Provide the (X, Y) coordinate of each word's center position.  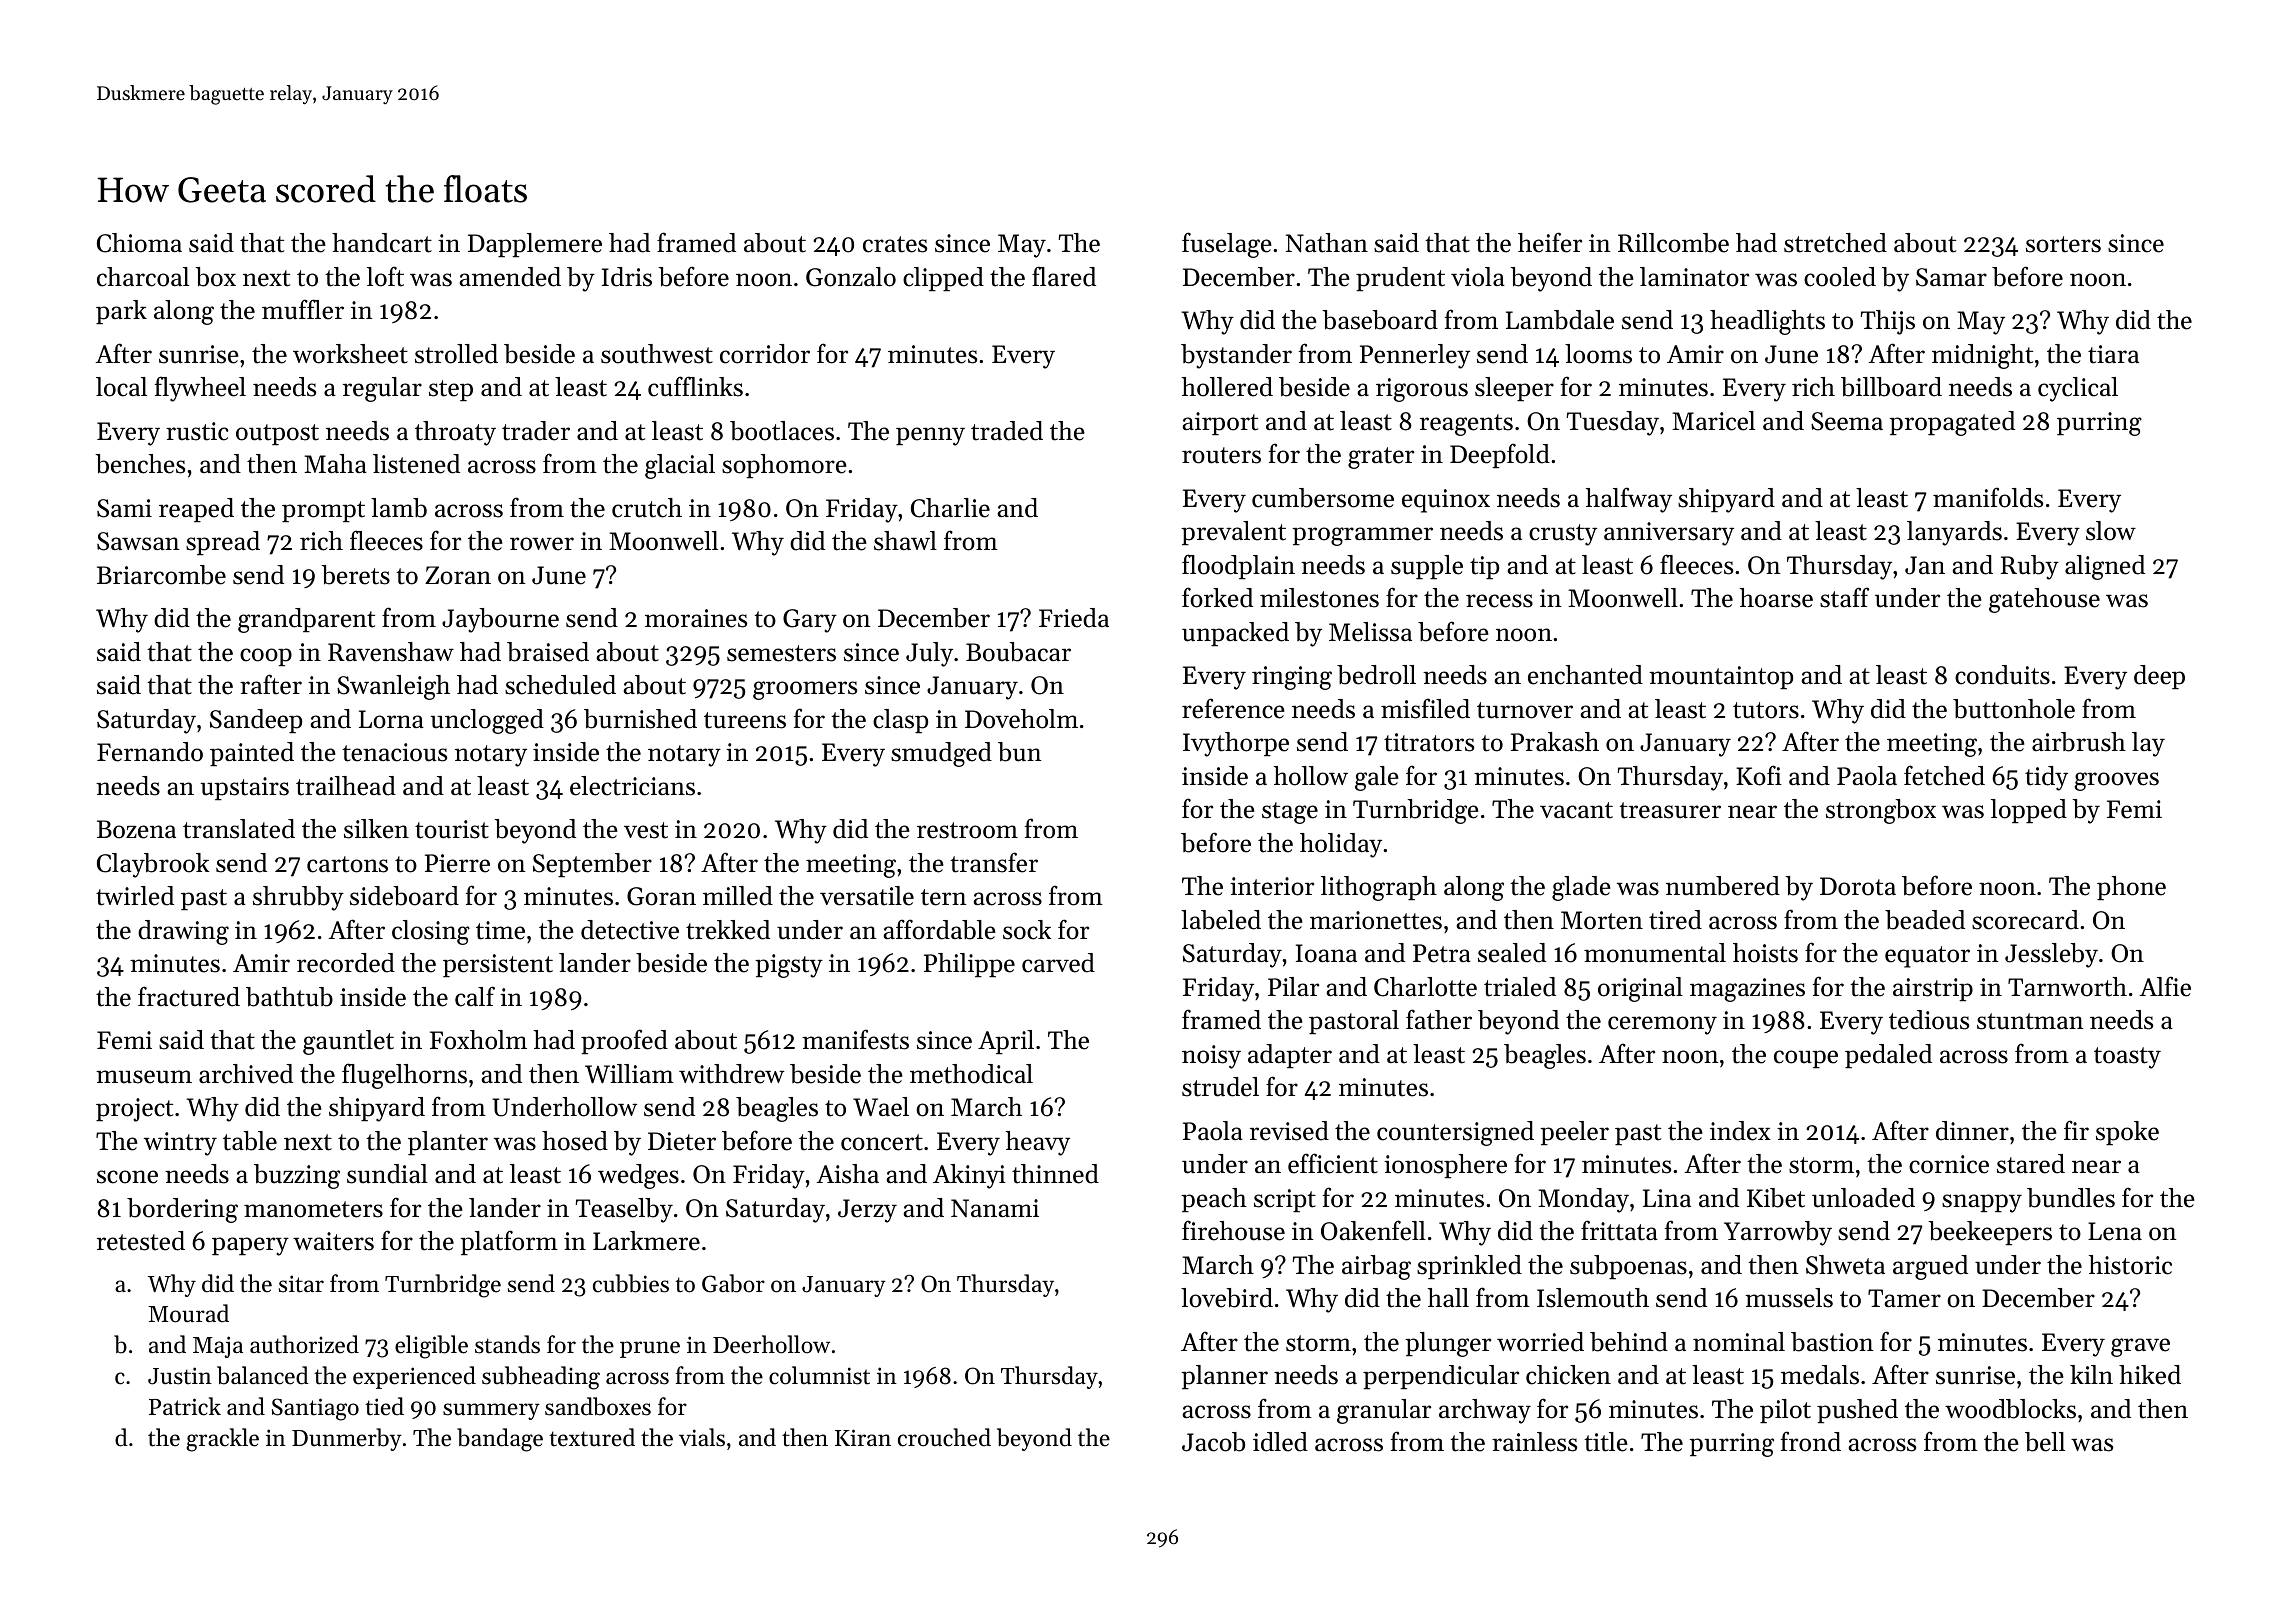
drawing (183, 932)
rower (542, 544)
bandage (500, 1440)
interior (1272, 886)
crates (895, 244)
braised (548, 652)
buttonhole (2014, 709)
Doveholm (1021, 719)
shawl (905, 541)
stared (2031, 1164)
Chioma (139, 243)
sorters (2063, 244)
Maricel (1713, 421)
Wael (881, 1107)
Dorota (1858, 886)
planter (448, 1143)
